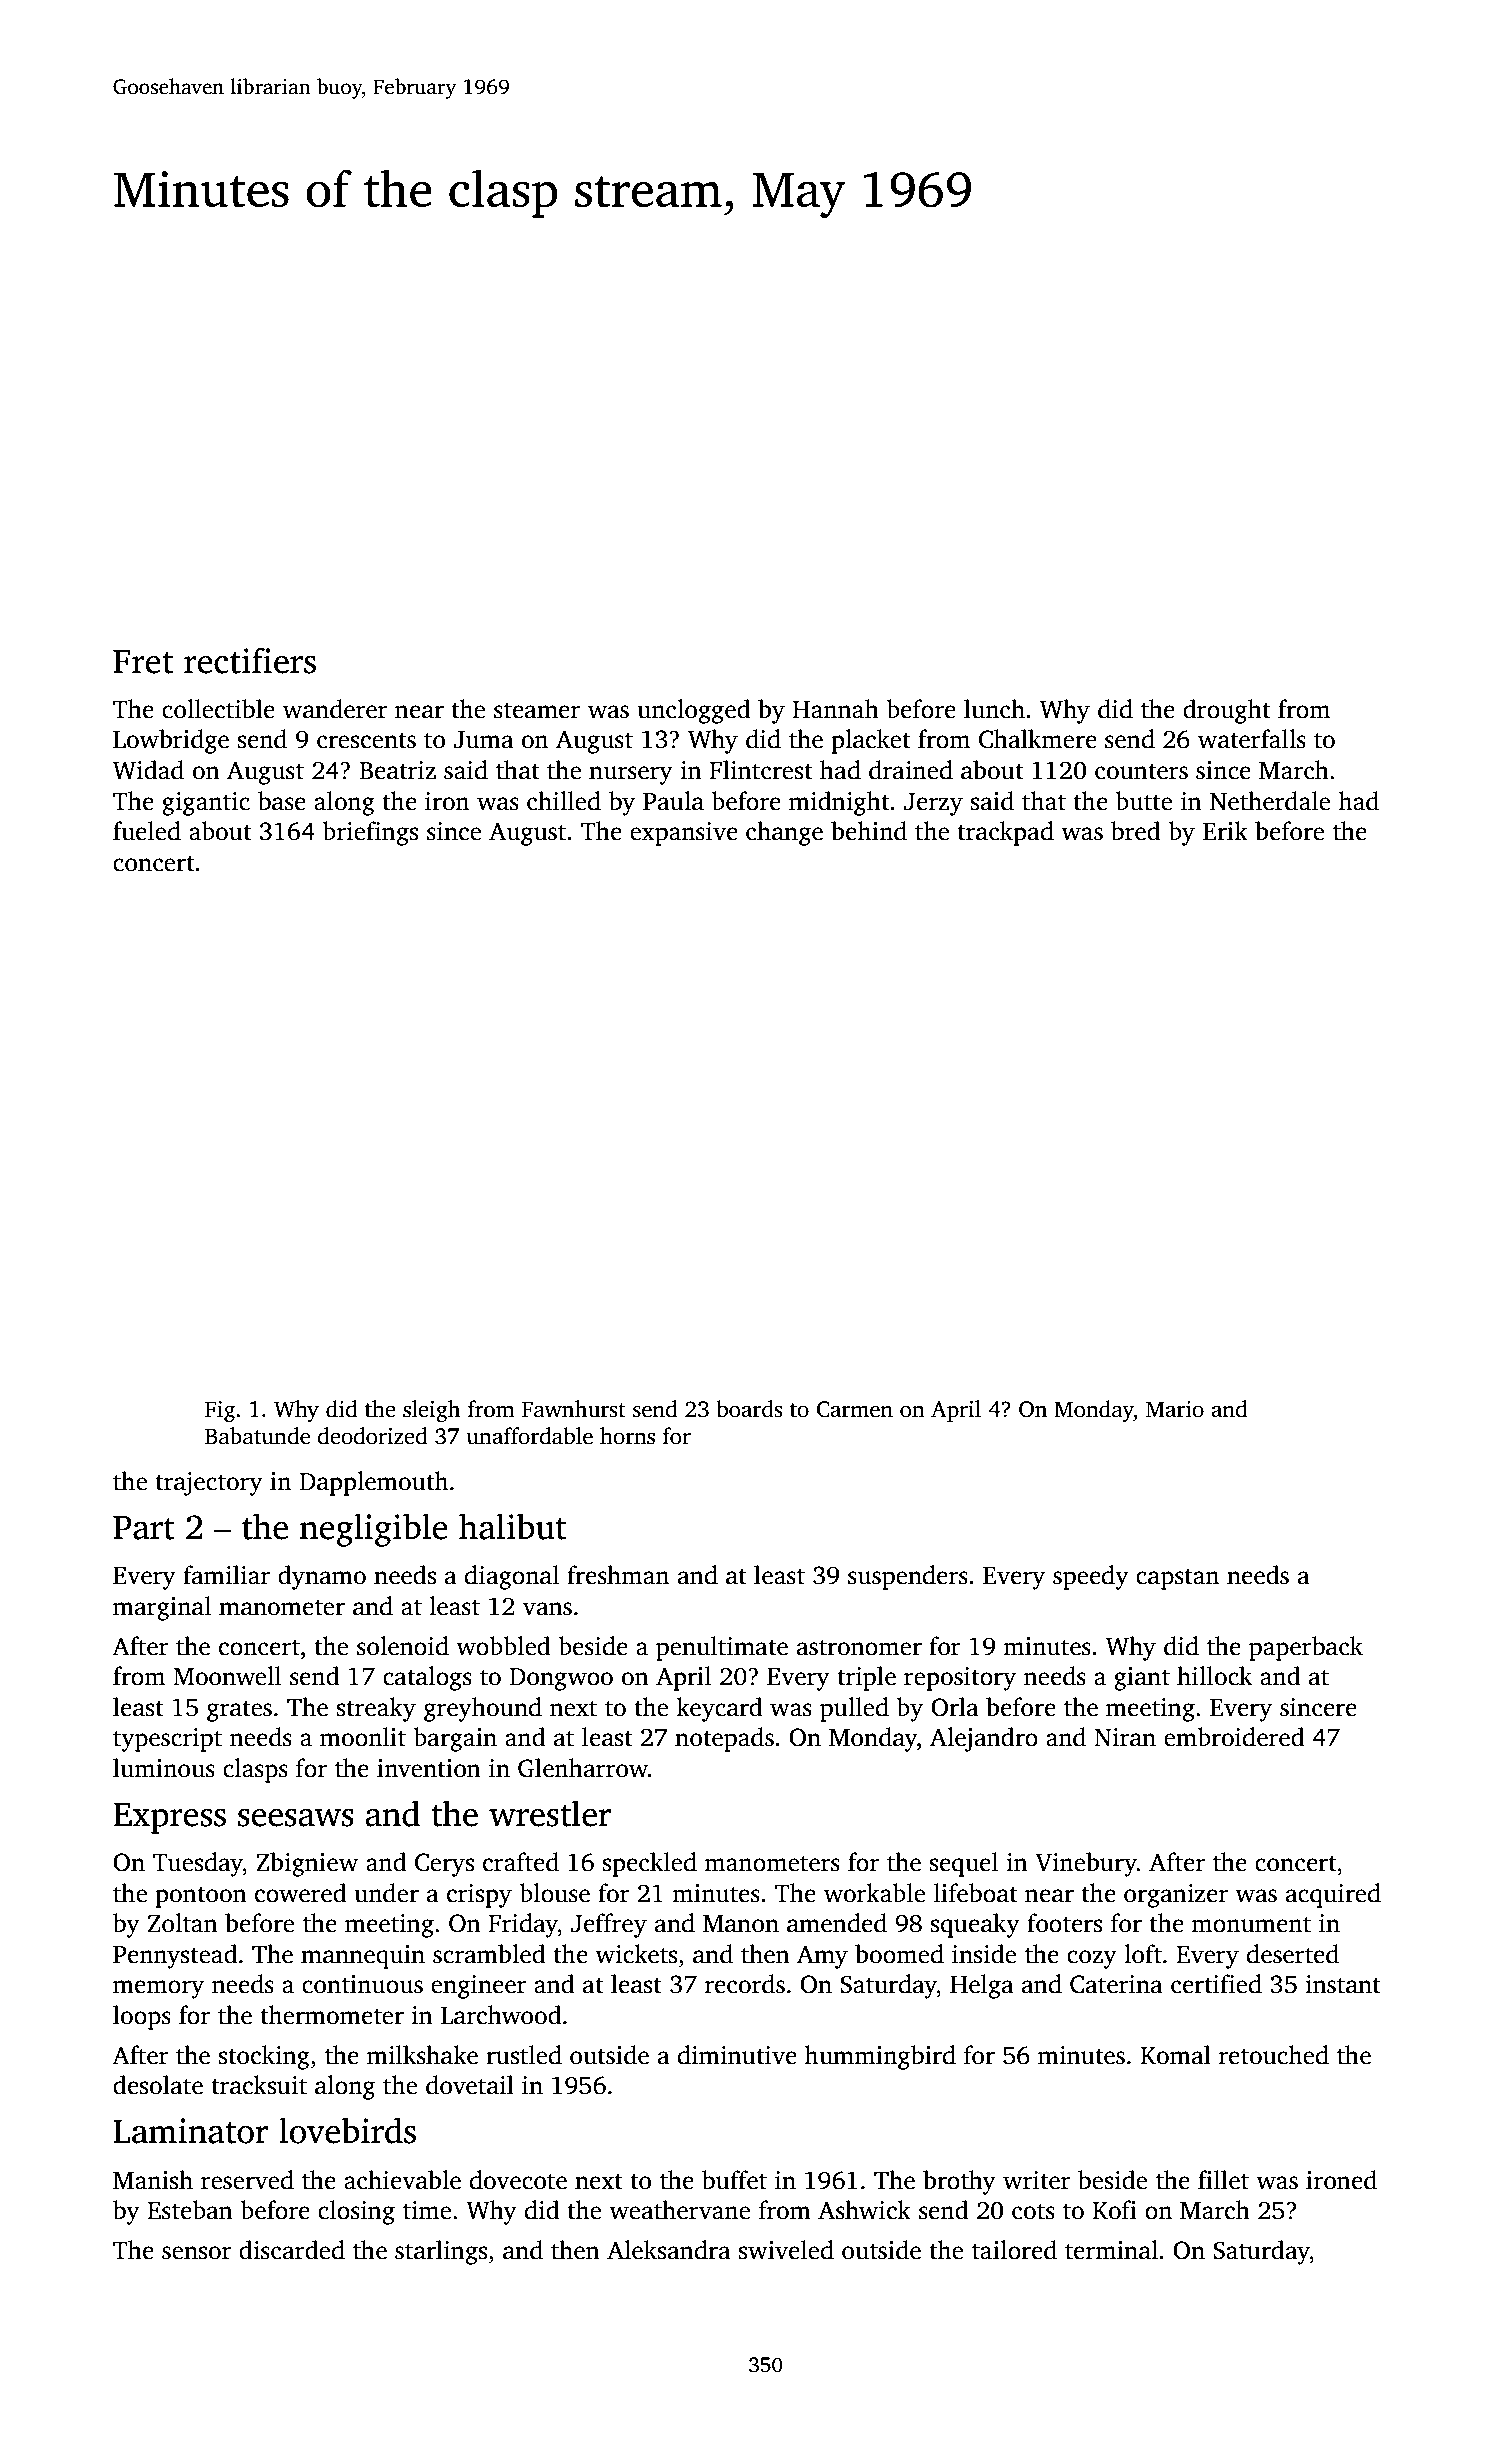  Describe the element at coordinates (264, 2057) in the document. I see `stocking` at that location.
